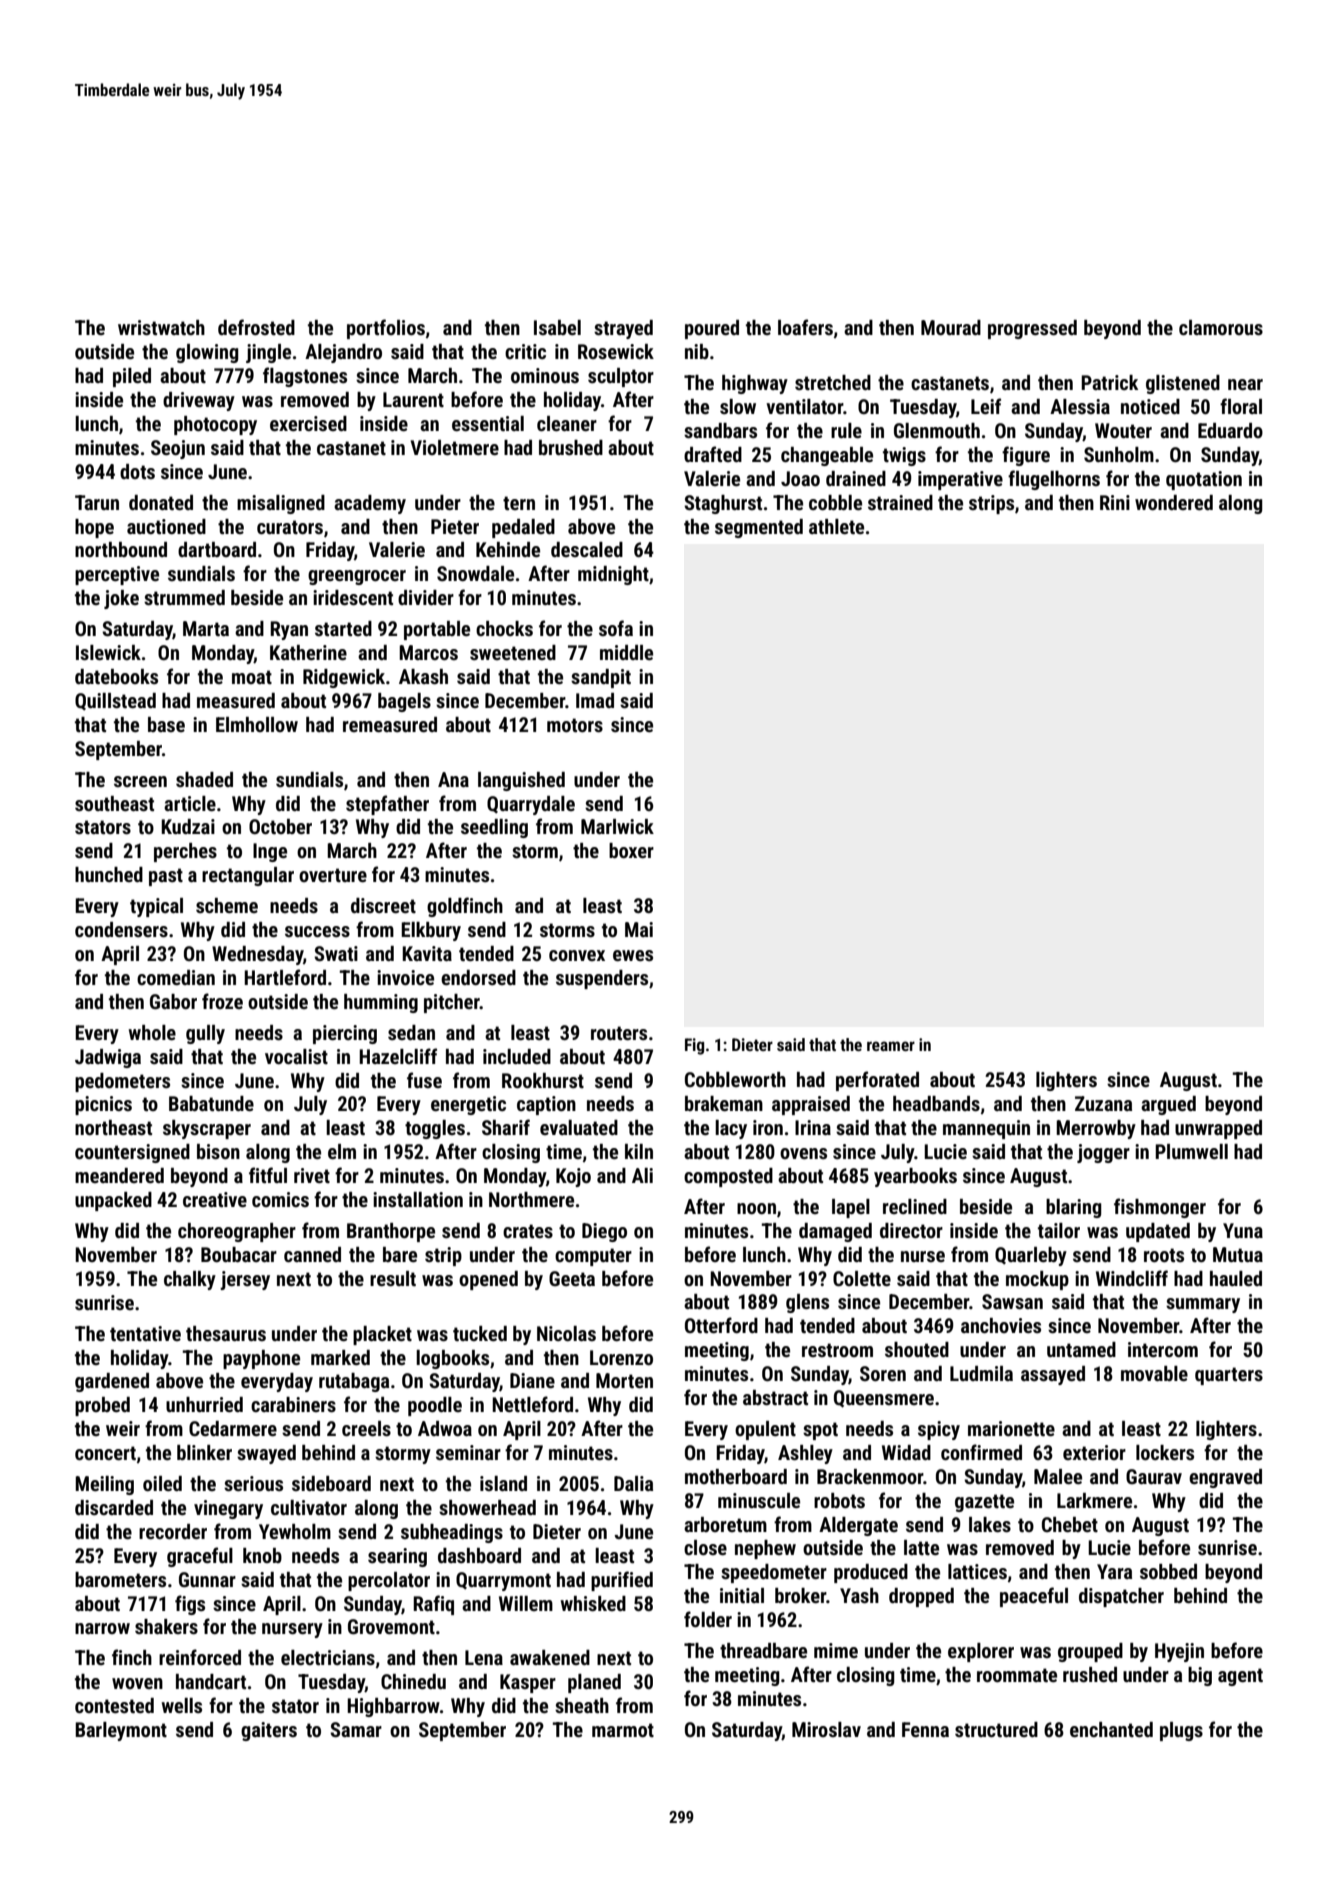 This document has height=1893, width=1338. I want to click on Yash, so click(859, 1595).
